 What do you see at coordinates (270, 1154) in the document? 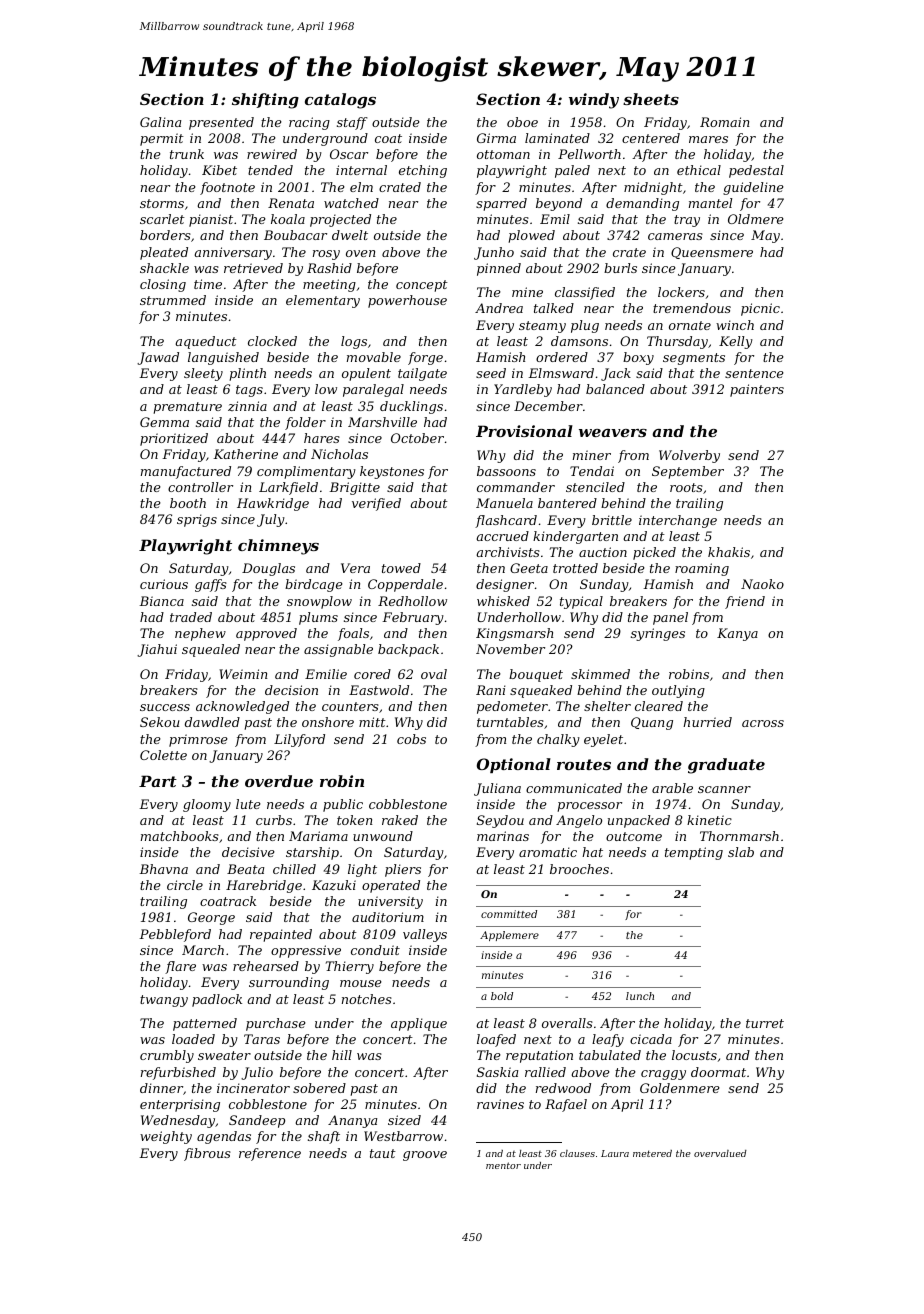
I see `reference` at bounding box center [270, 1154].
